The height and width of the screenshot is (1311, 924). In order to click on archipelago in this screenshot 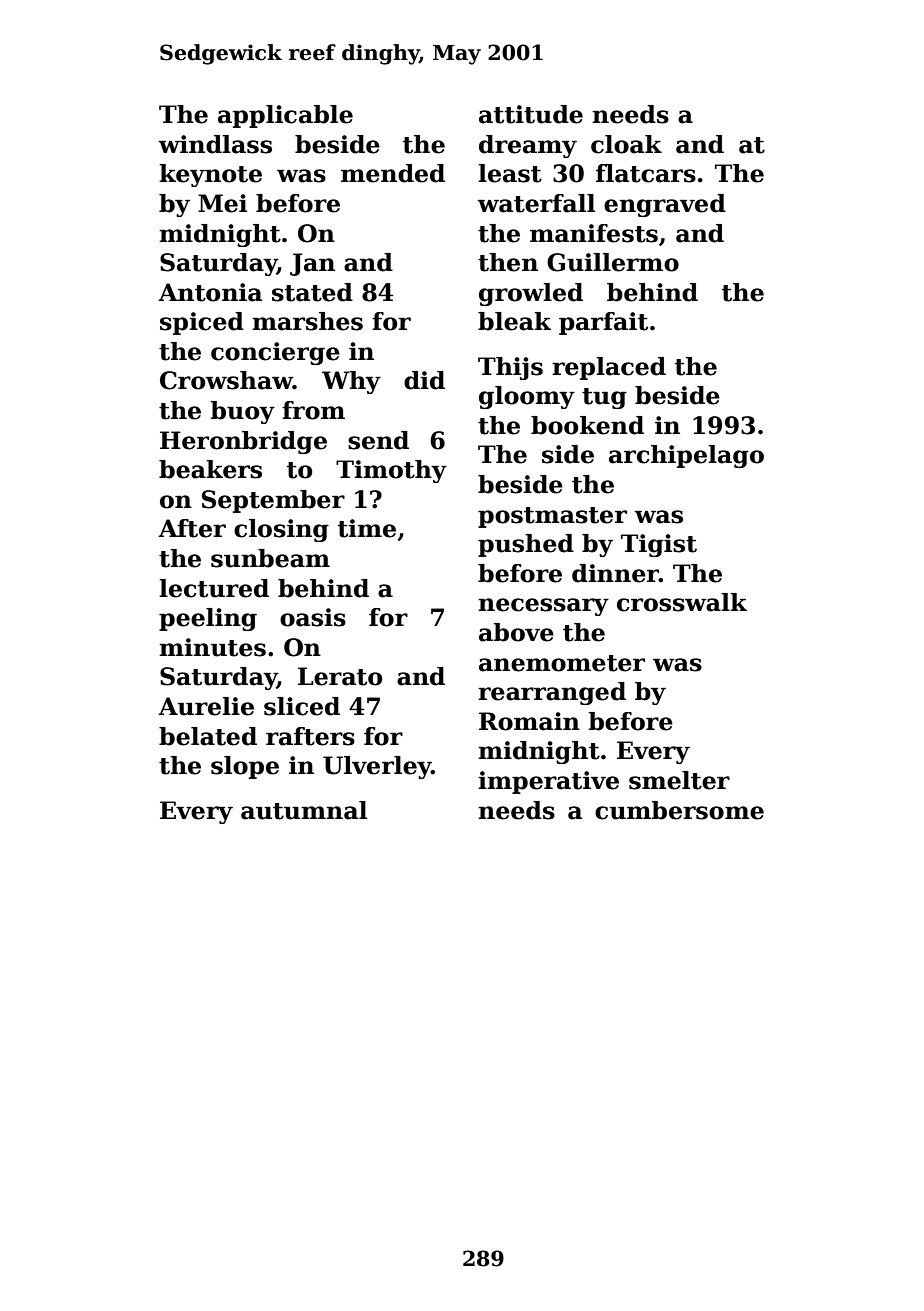, I will do `click(686, 456)`.
